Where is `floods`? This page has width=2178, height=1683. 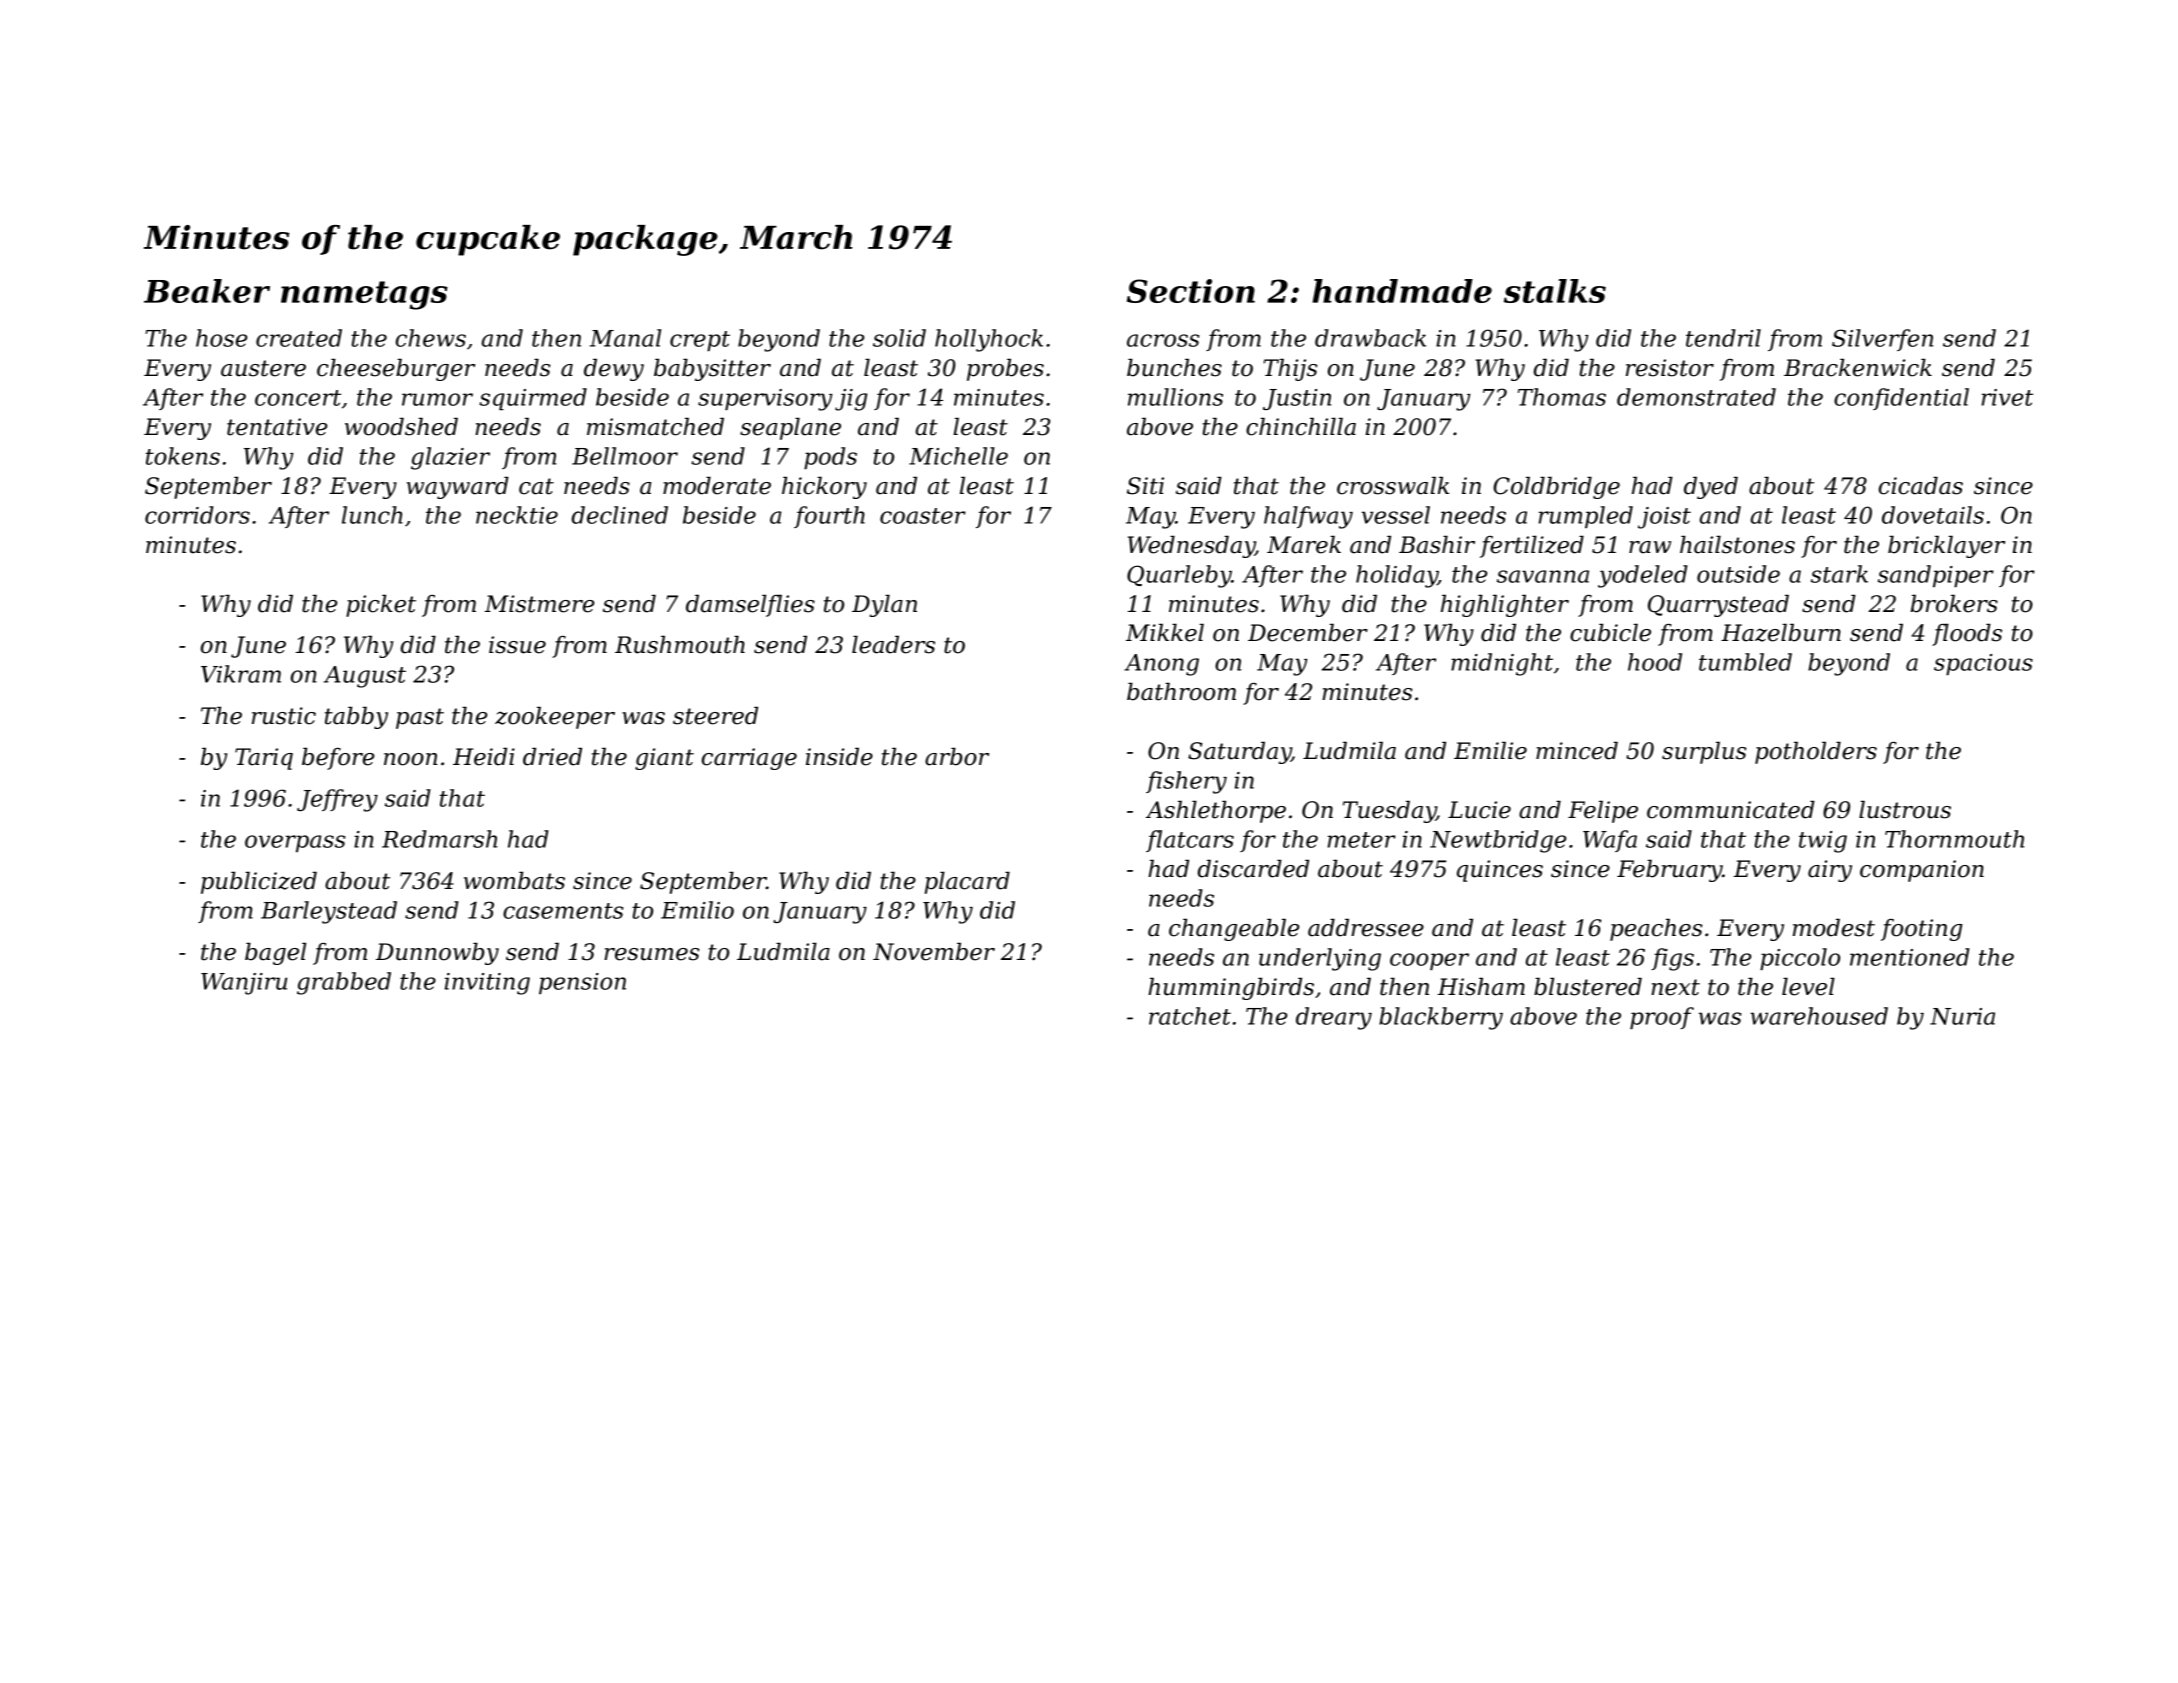
floods is located at coordinates (1967, 634).
